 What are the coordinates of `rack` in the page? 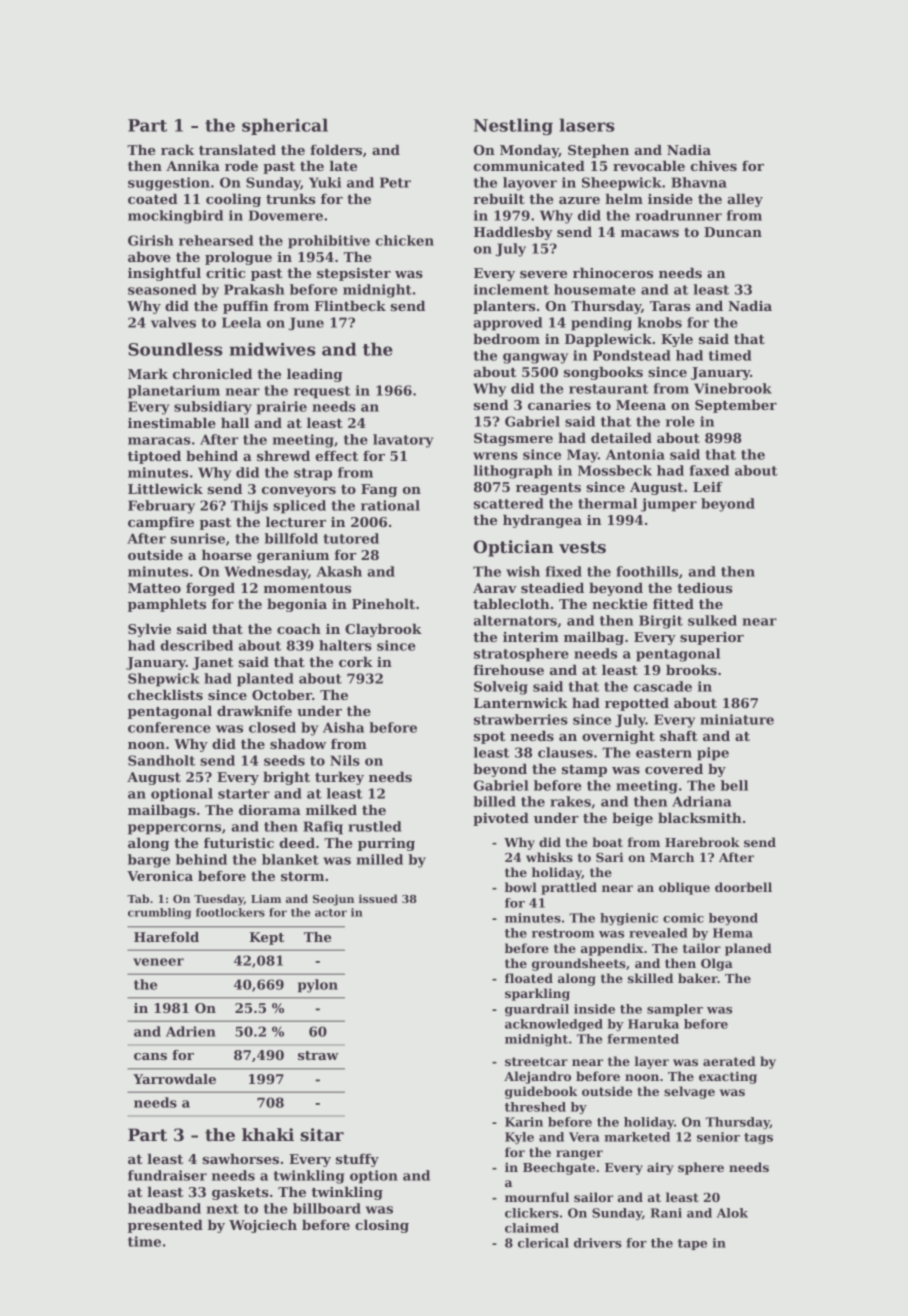 It's located at (177, 150).
